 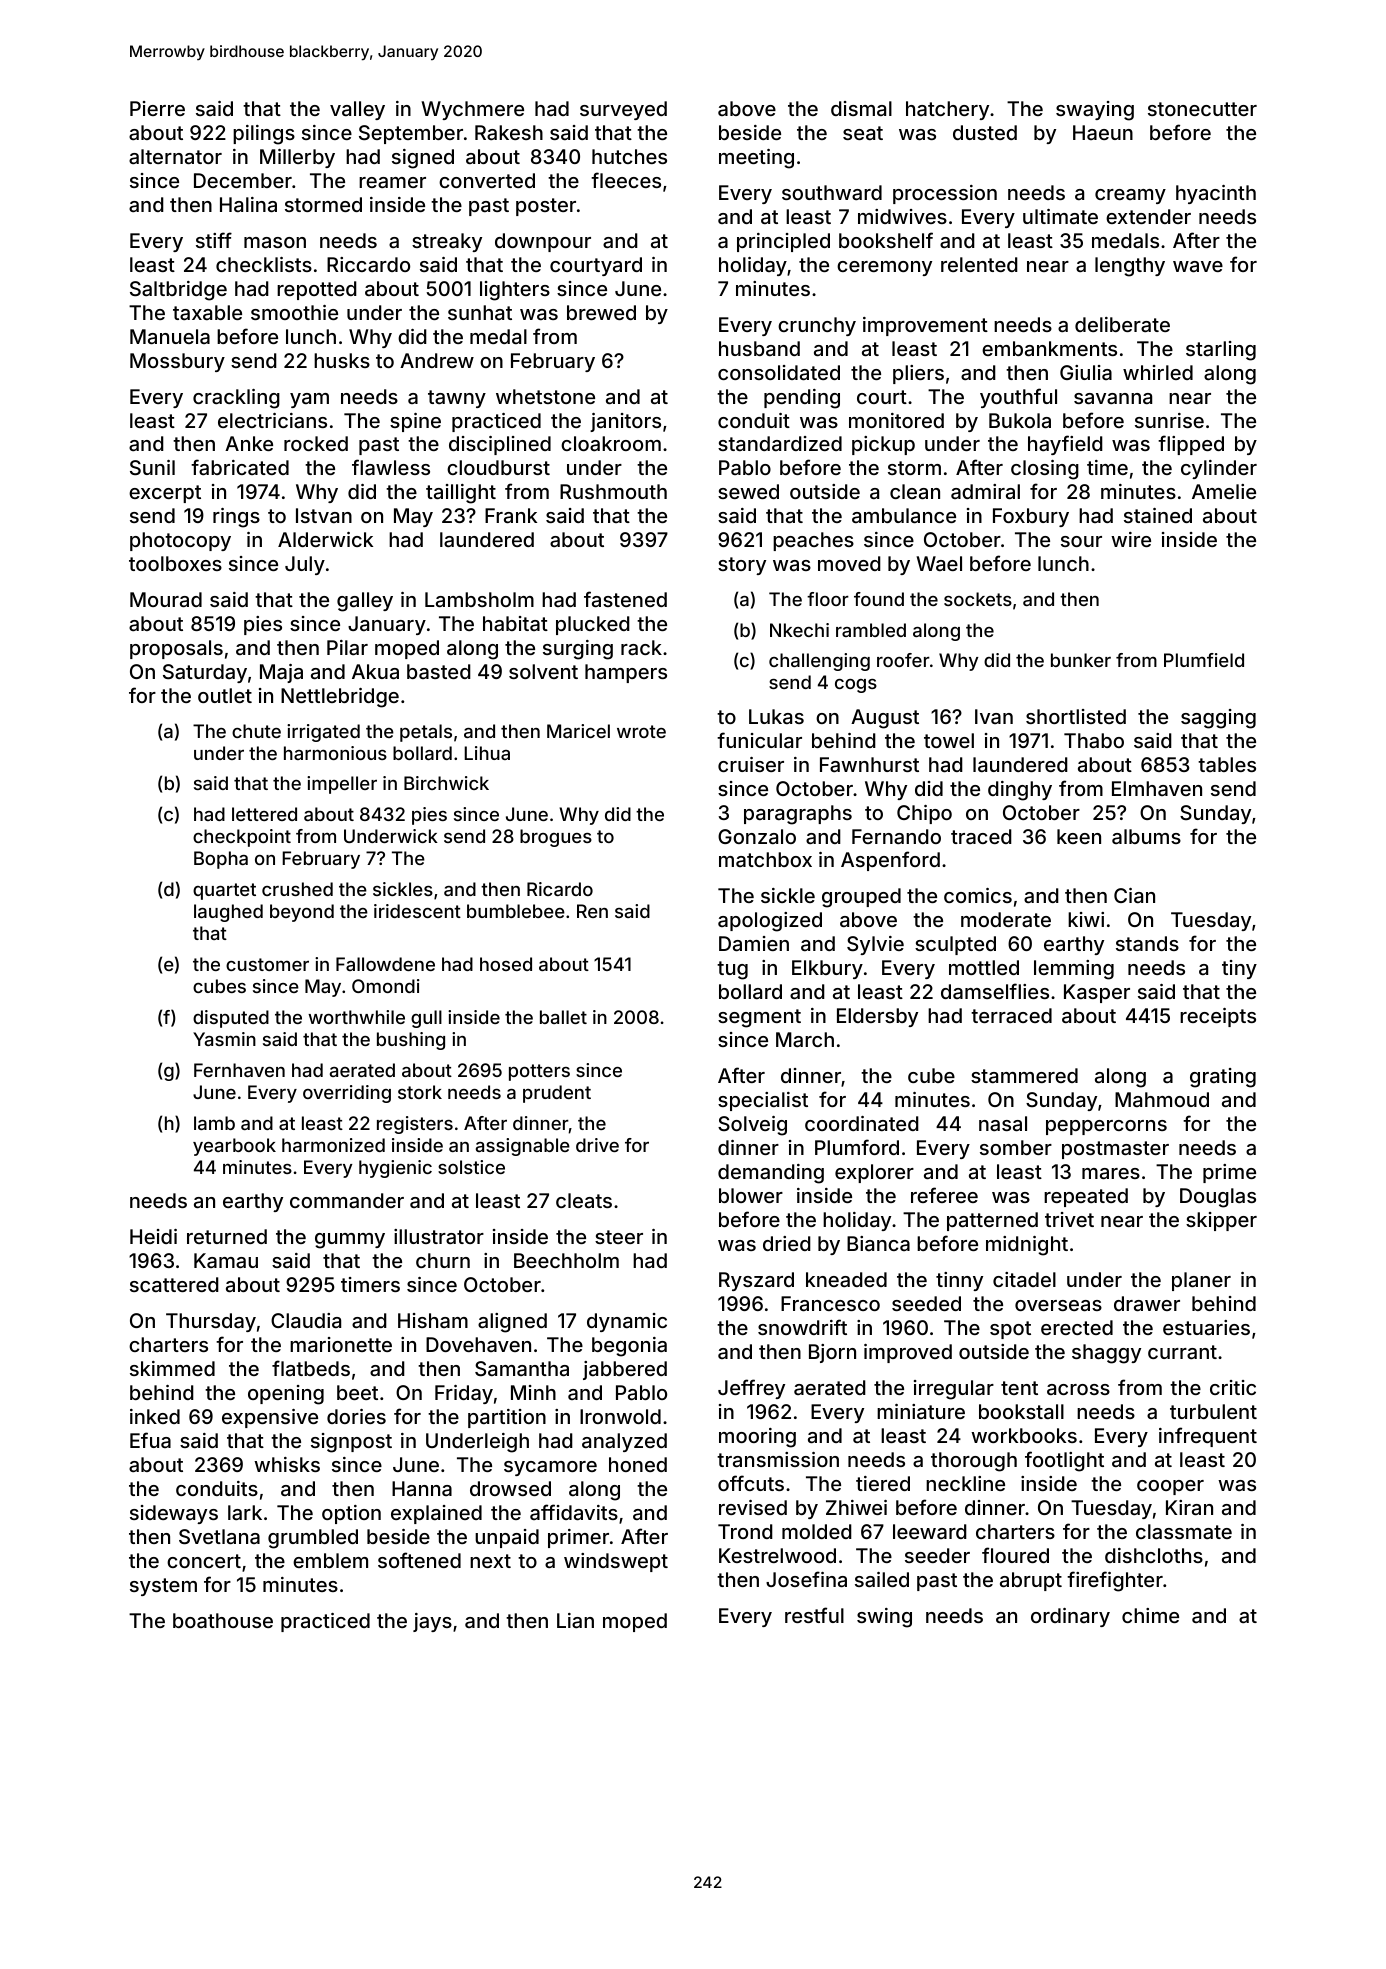 I want to click on standardized, so click(x=780, y=443).
